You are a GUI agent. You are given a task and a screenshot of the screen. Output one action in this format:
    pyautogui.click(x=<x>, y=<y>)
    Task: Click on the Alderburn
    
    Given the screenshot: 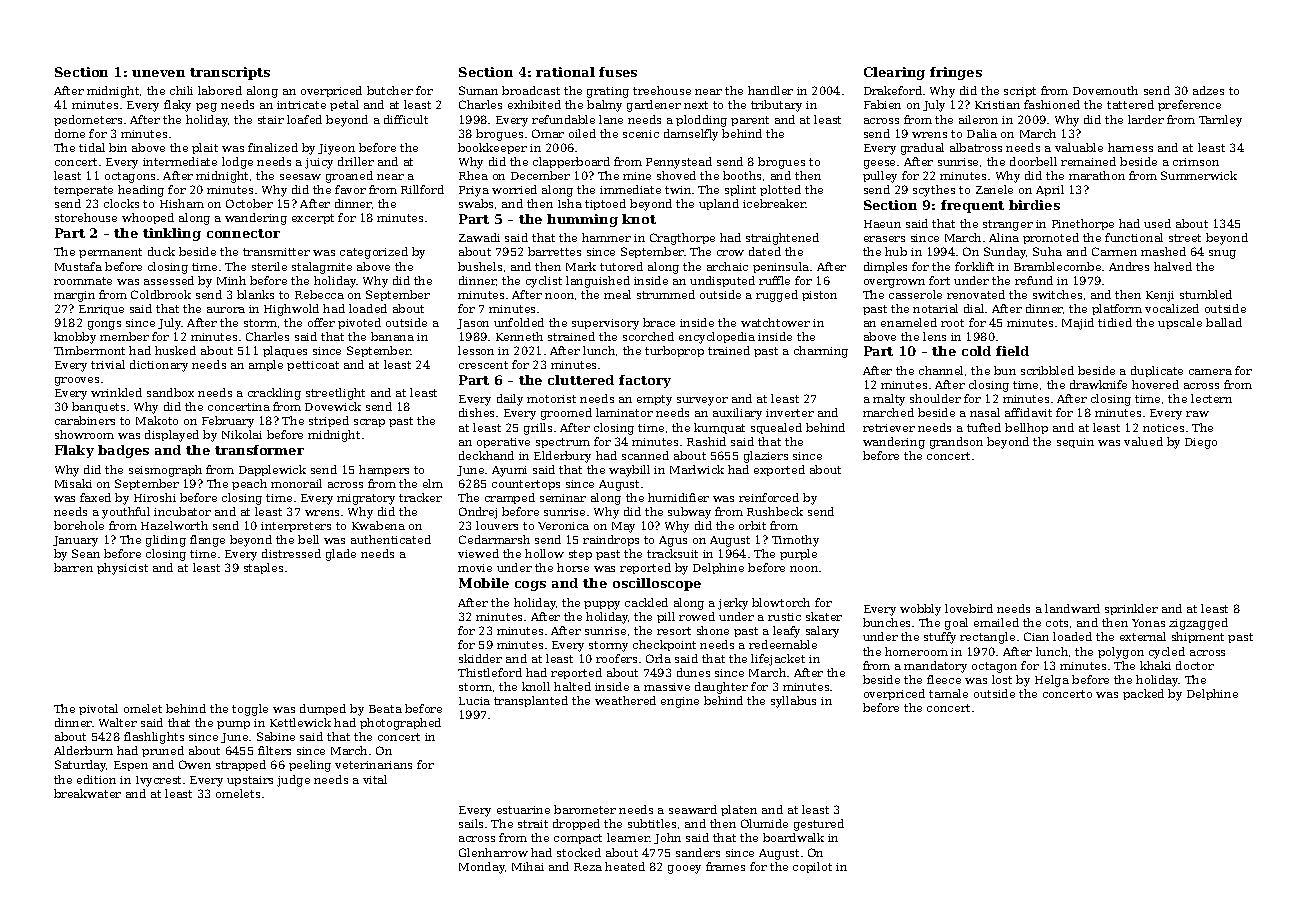 What is the action you would take?
    pyautogui.click(x=83, y=750)
